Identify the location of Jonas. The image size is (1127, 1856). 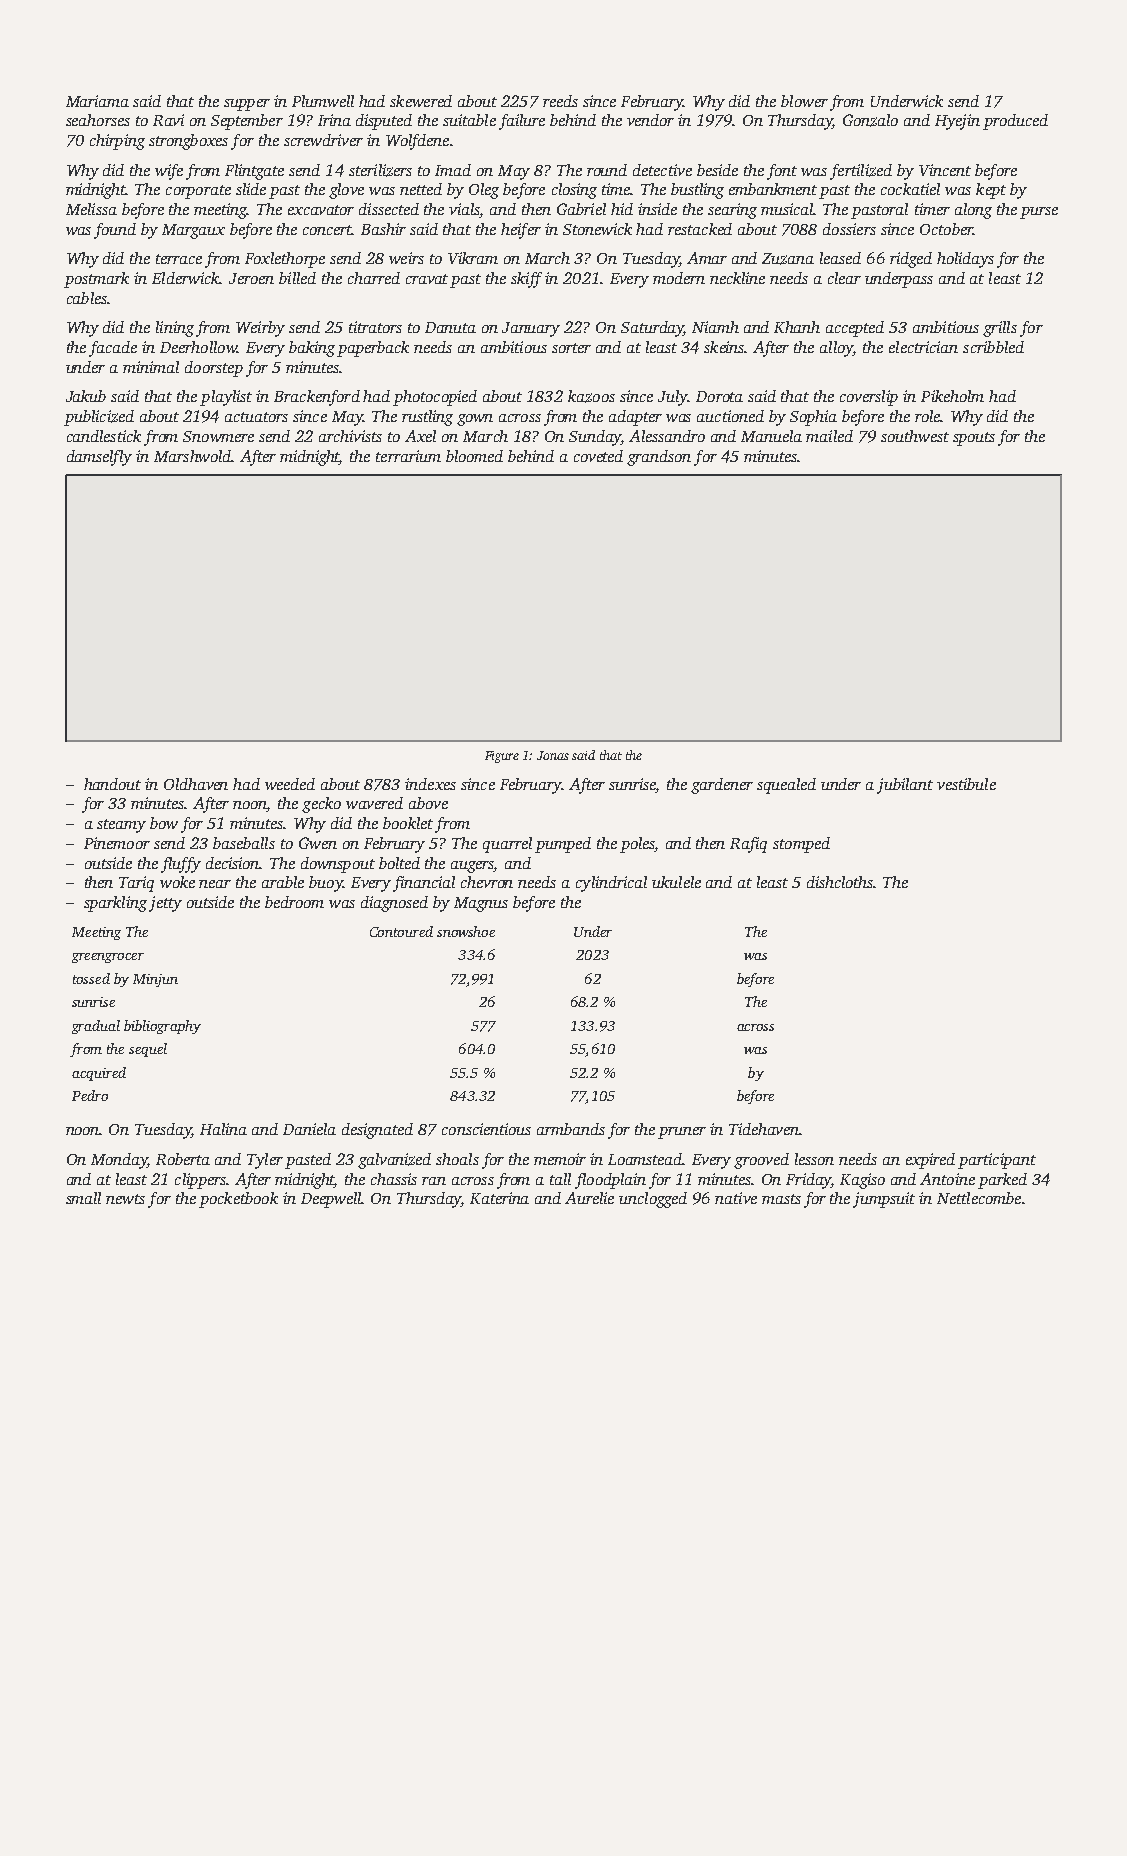
(553, 755).
